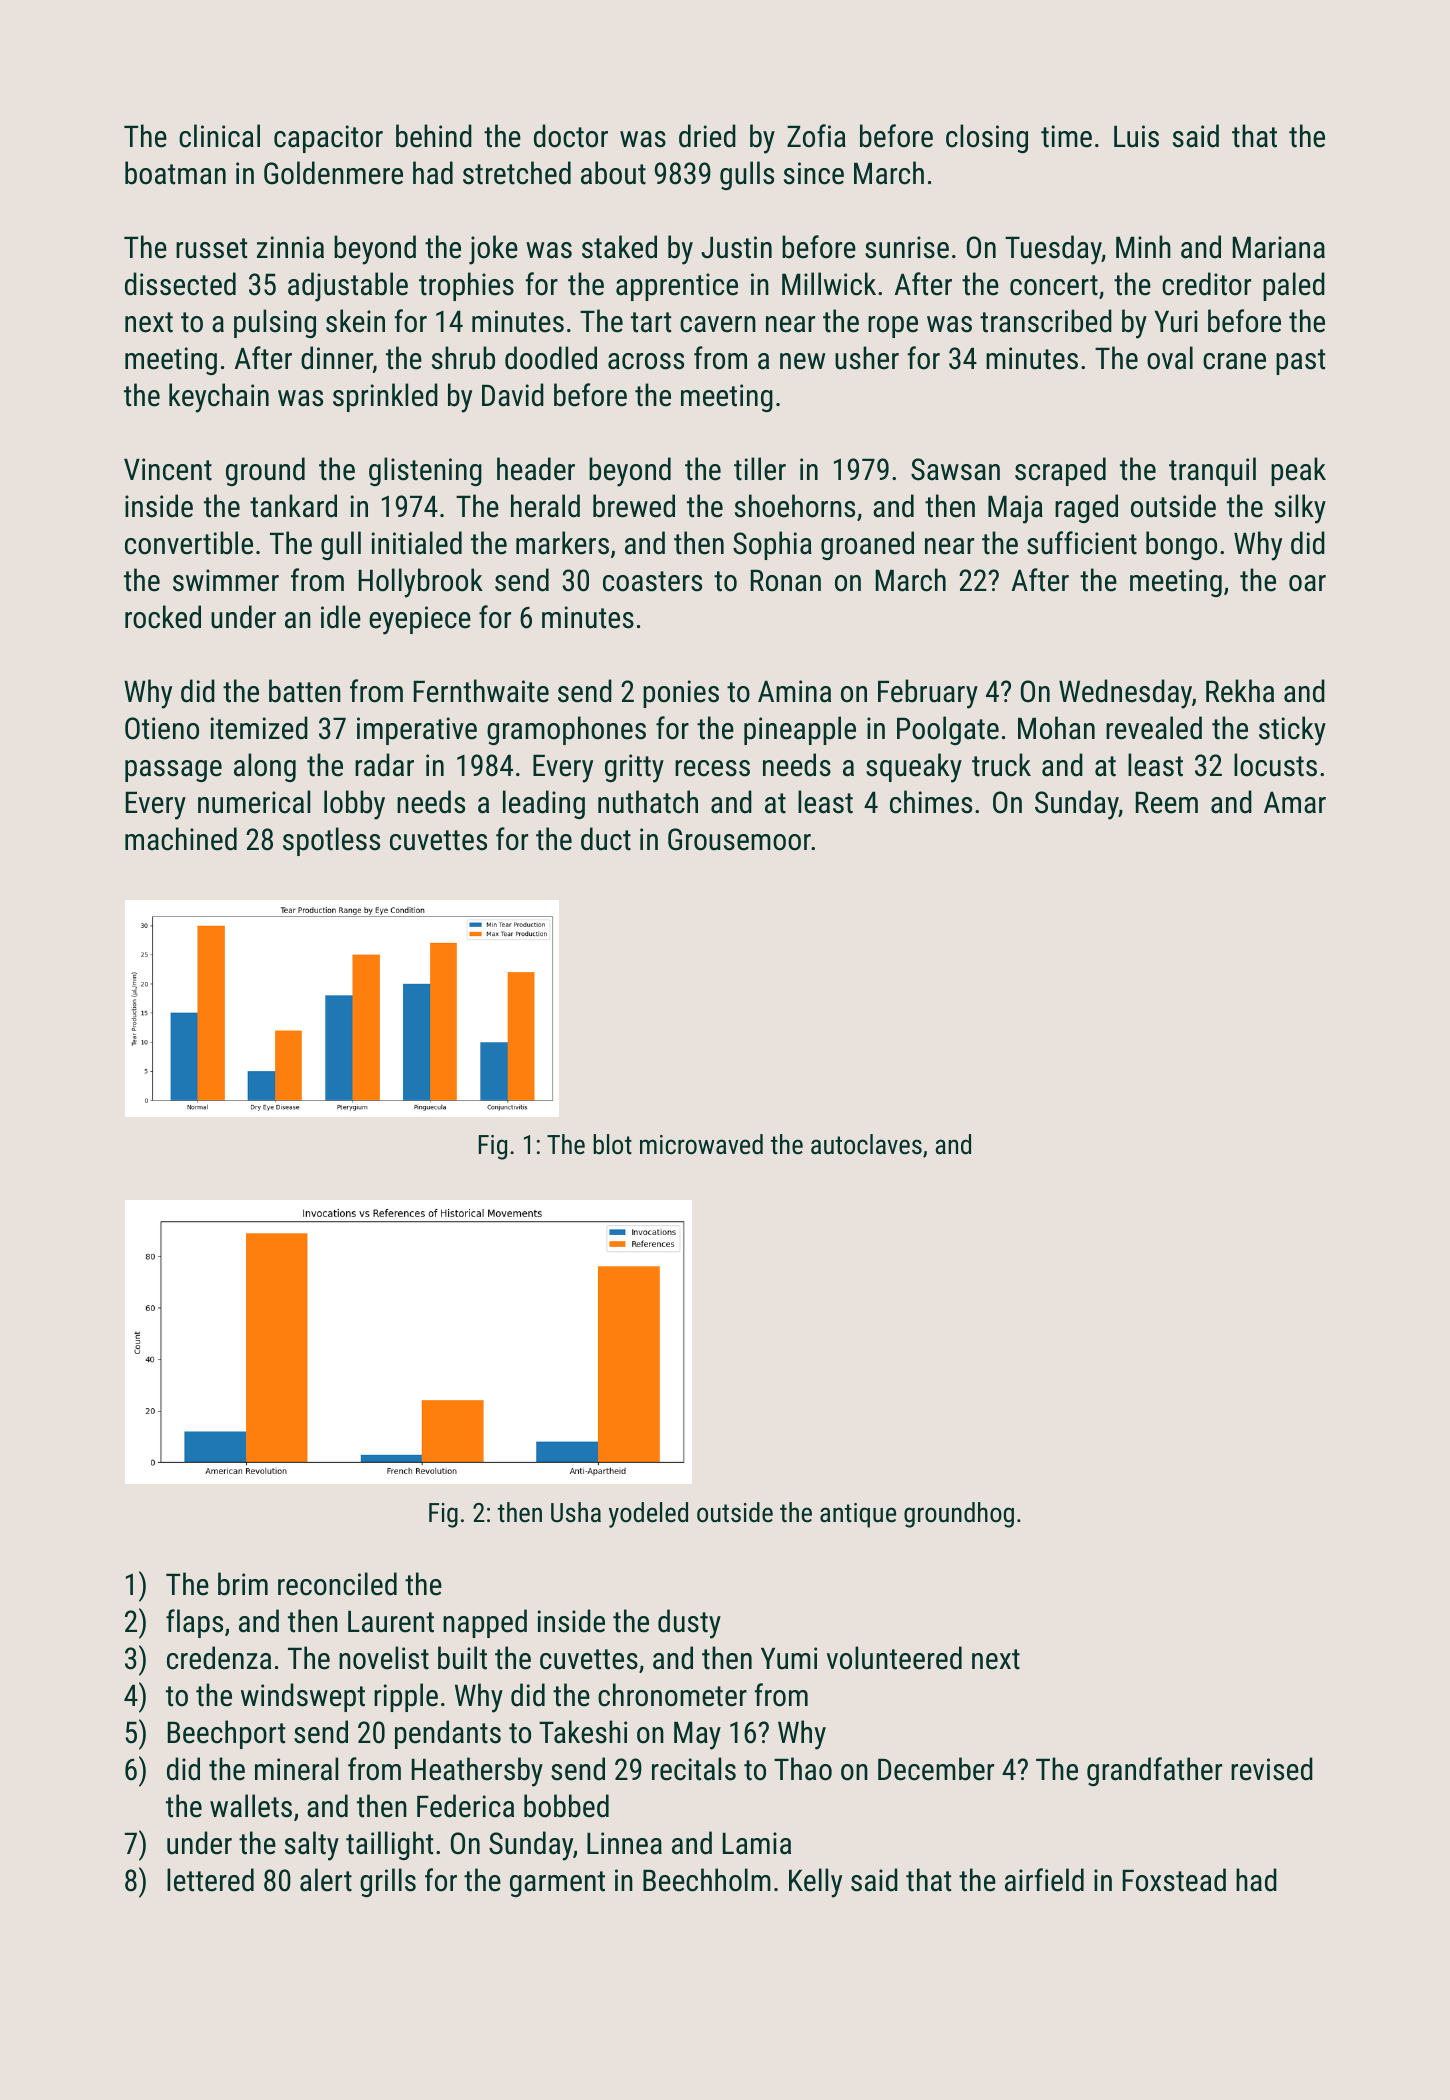  What do you see at coordinates (701, 1144) in the screenshot?
I see `microwaved` at bounding box center [701, 1144].
